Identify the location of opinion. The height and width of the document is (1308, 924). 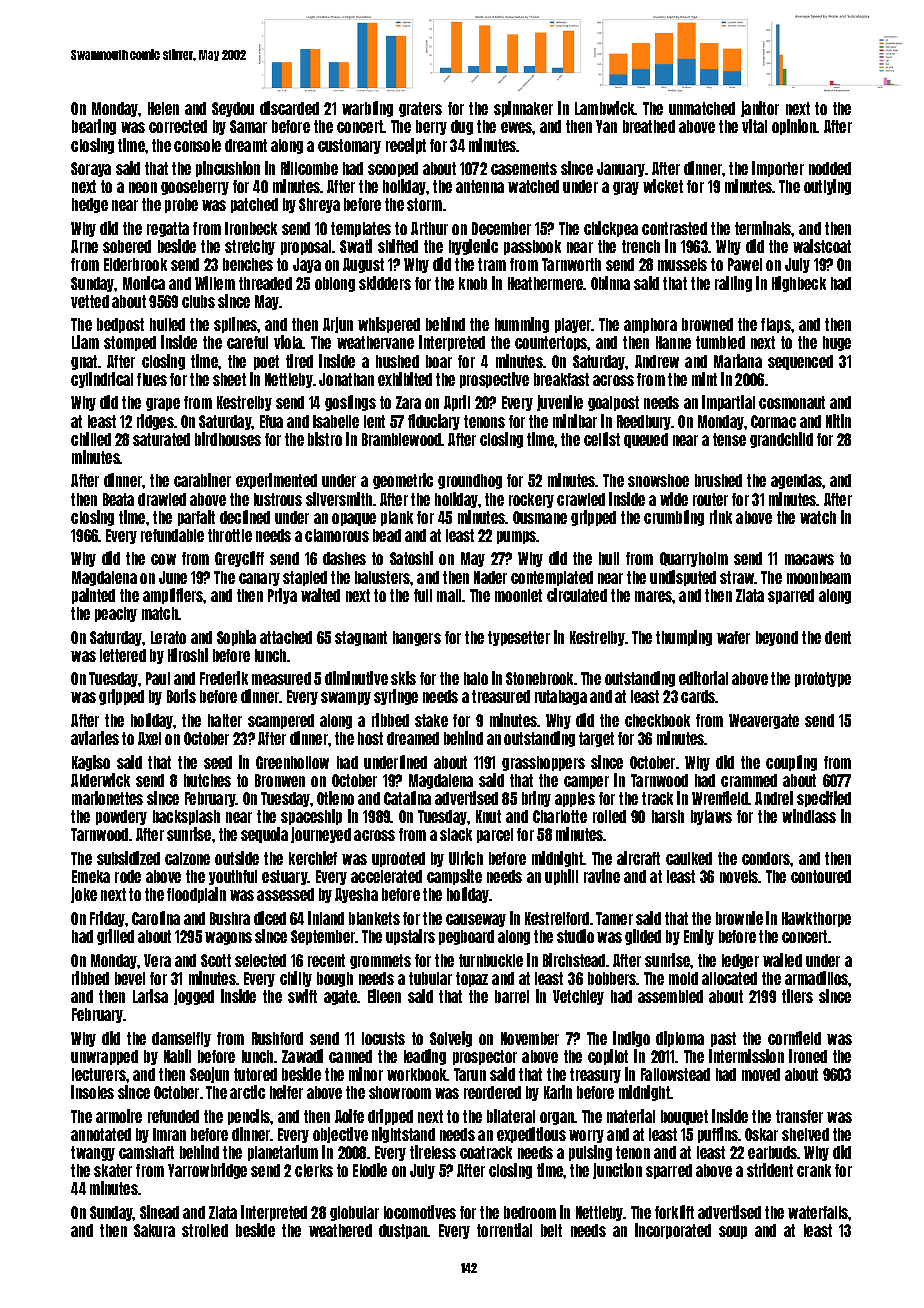
(794, 127).
